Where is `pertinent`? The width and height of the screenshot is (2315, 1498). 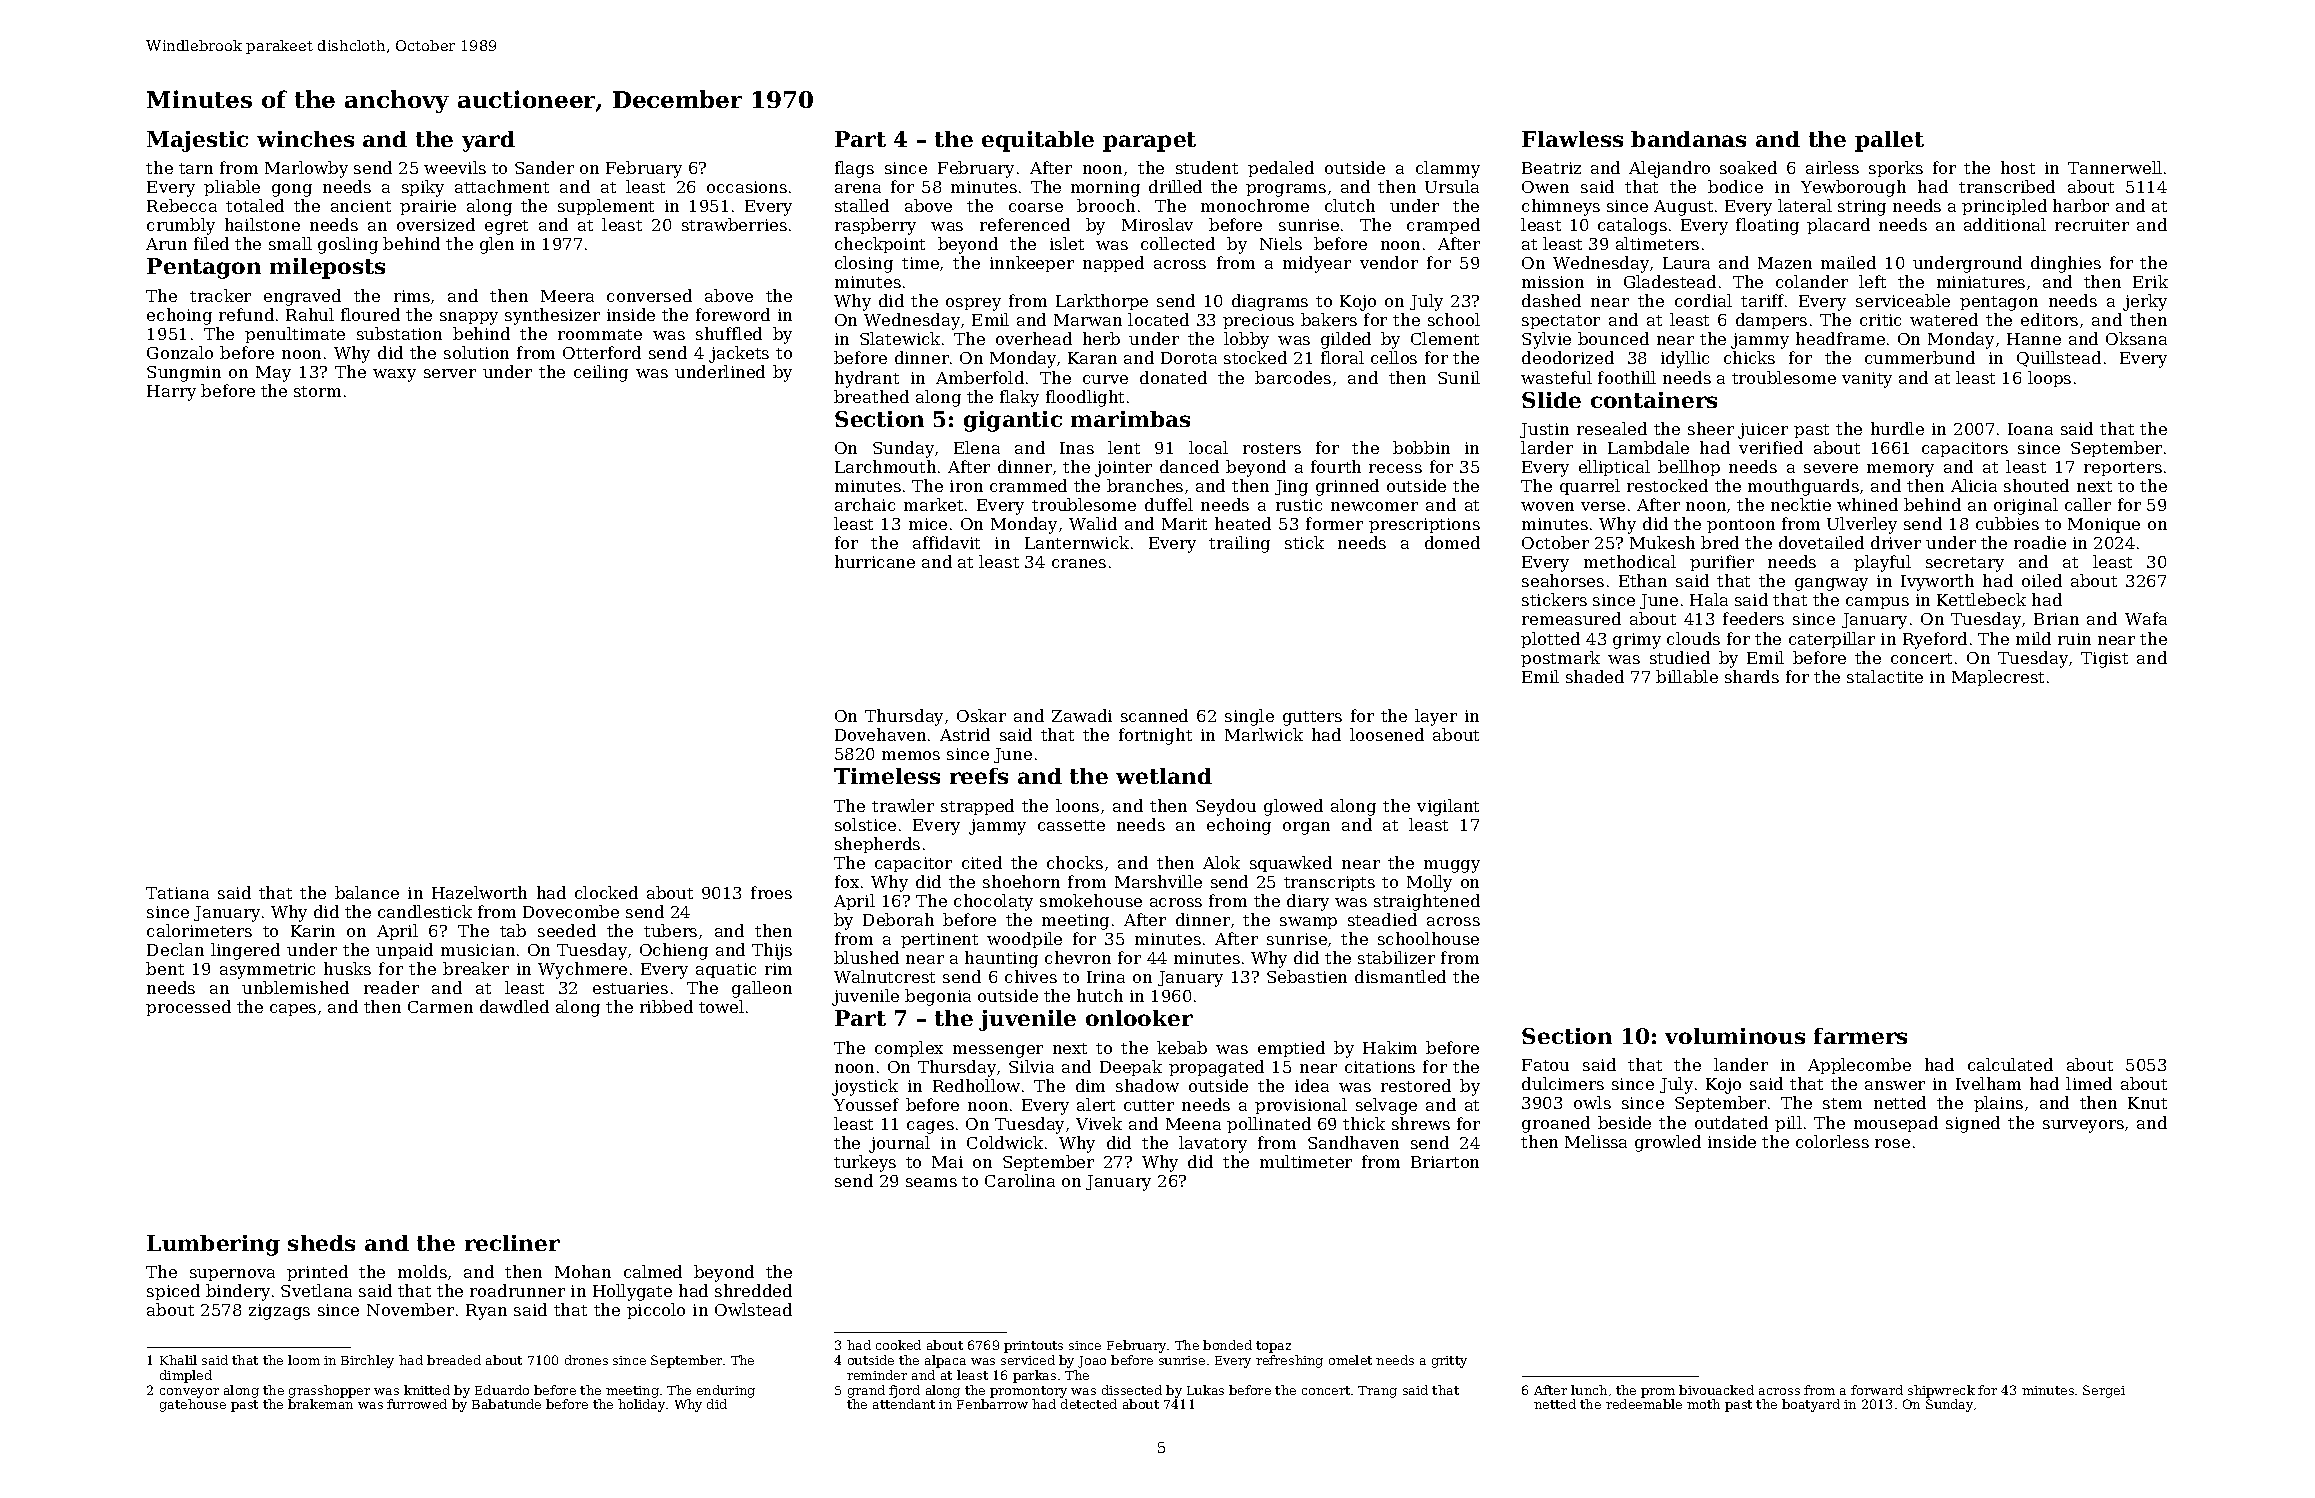 pertinent is located at coordinates (939, 940).
